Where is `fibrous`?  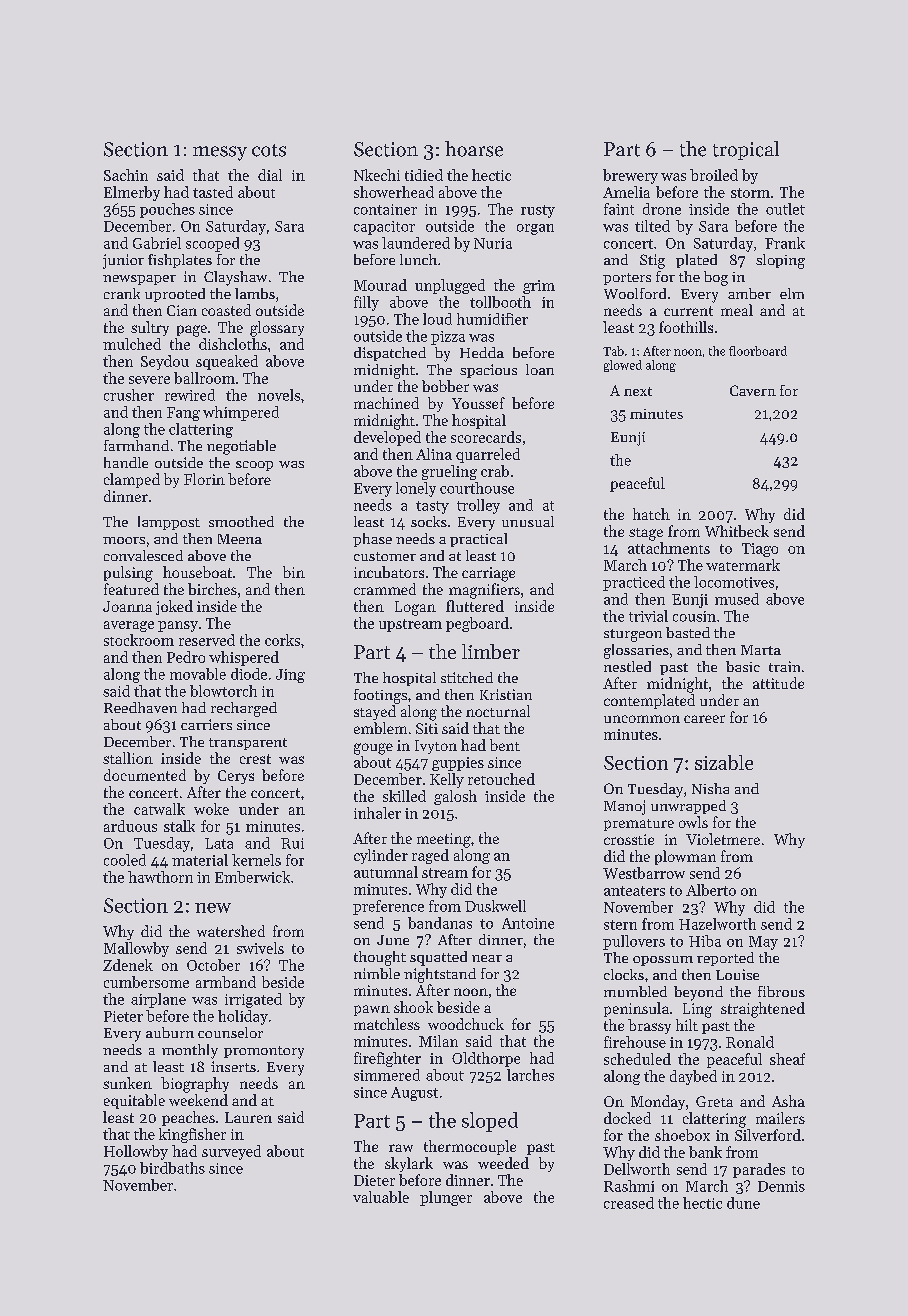
fibrous is located at coordinates (781, 991).
